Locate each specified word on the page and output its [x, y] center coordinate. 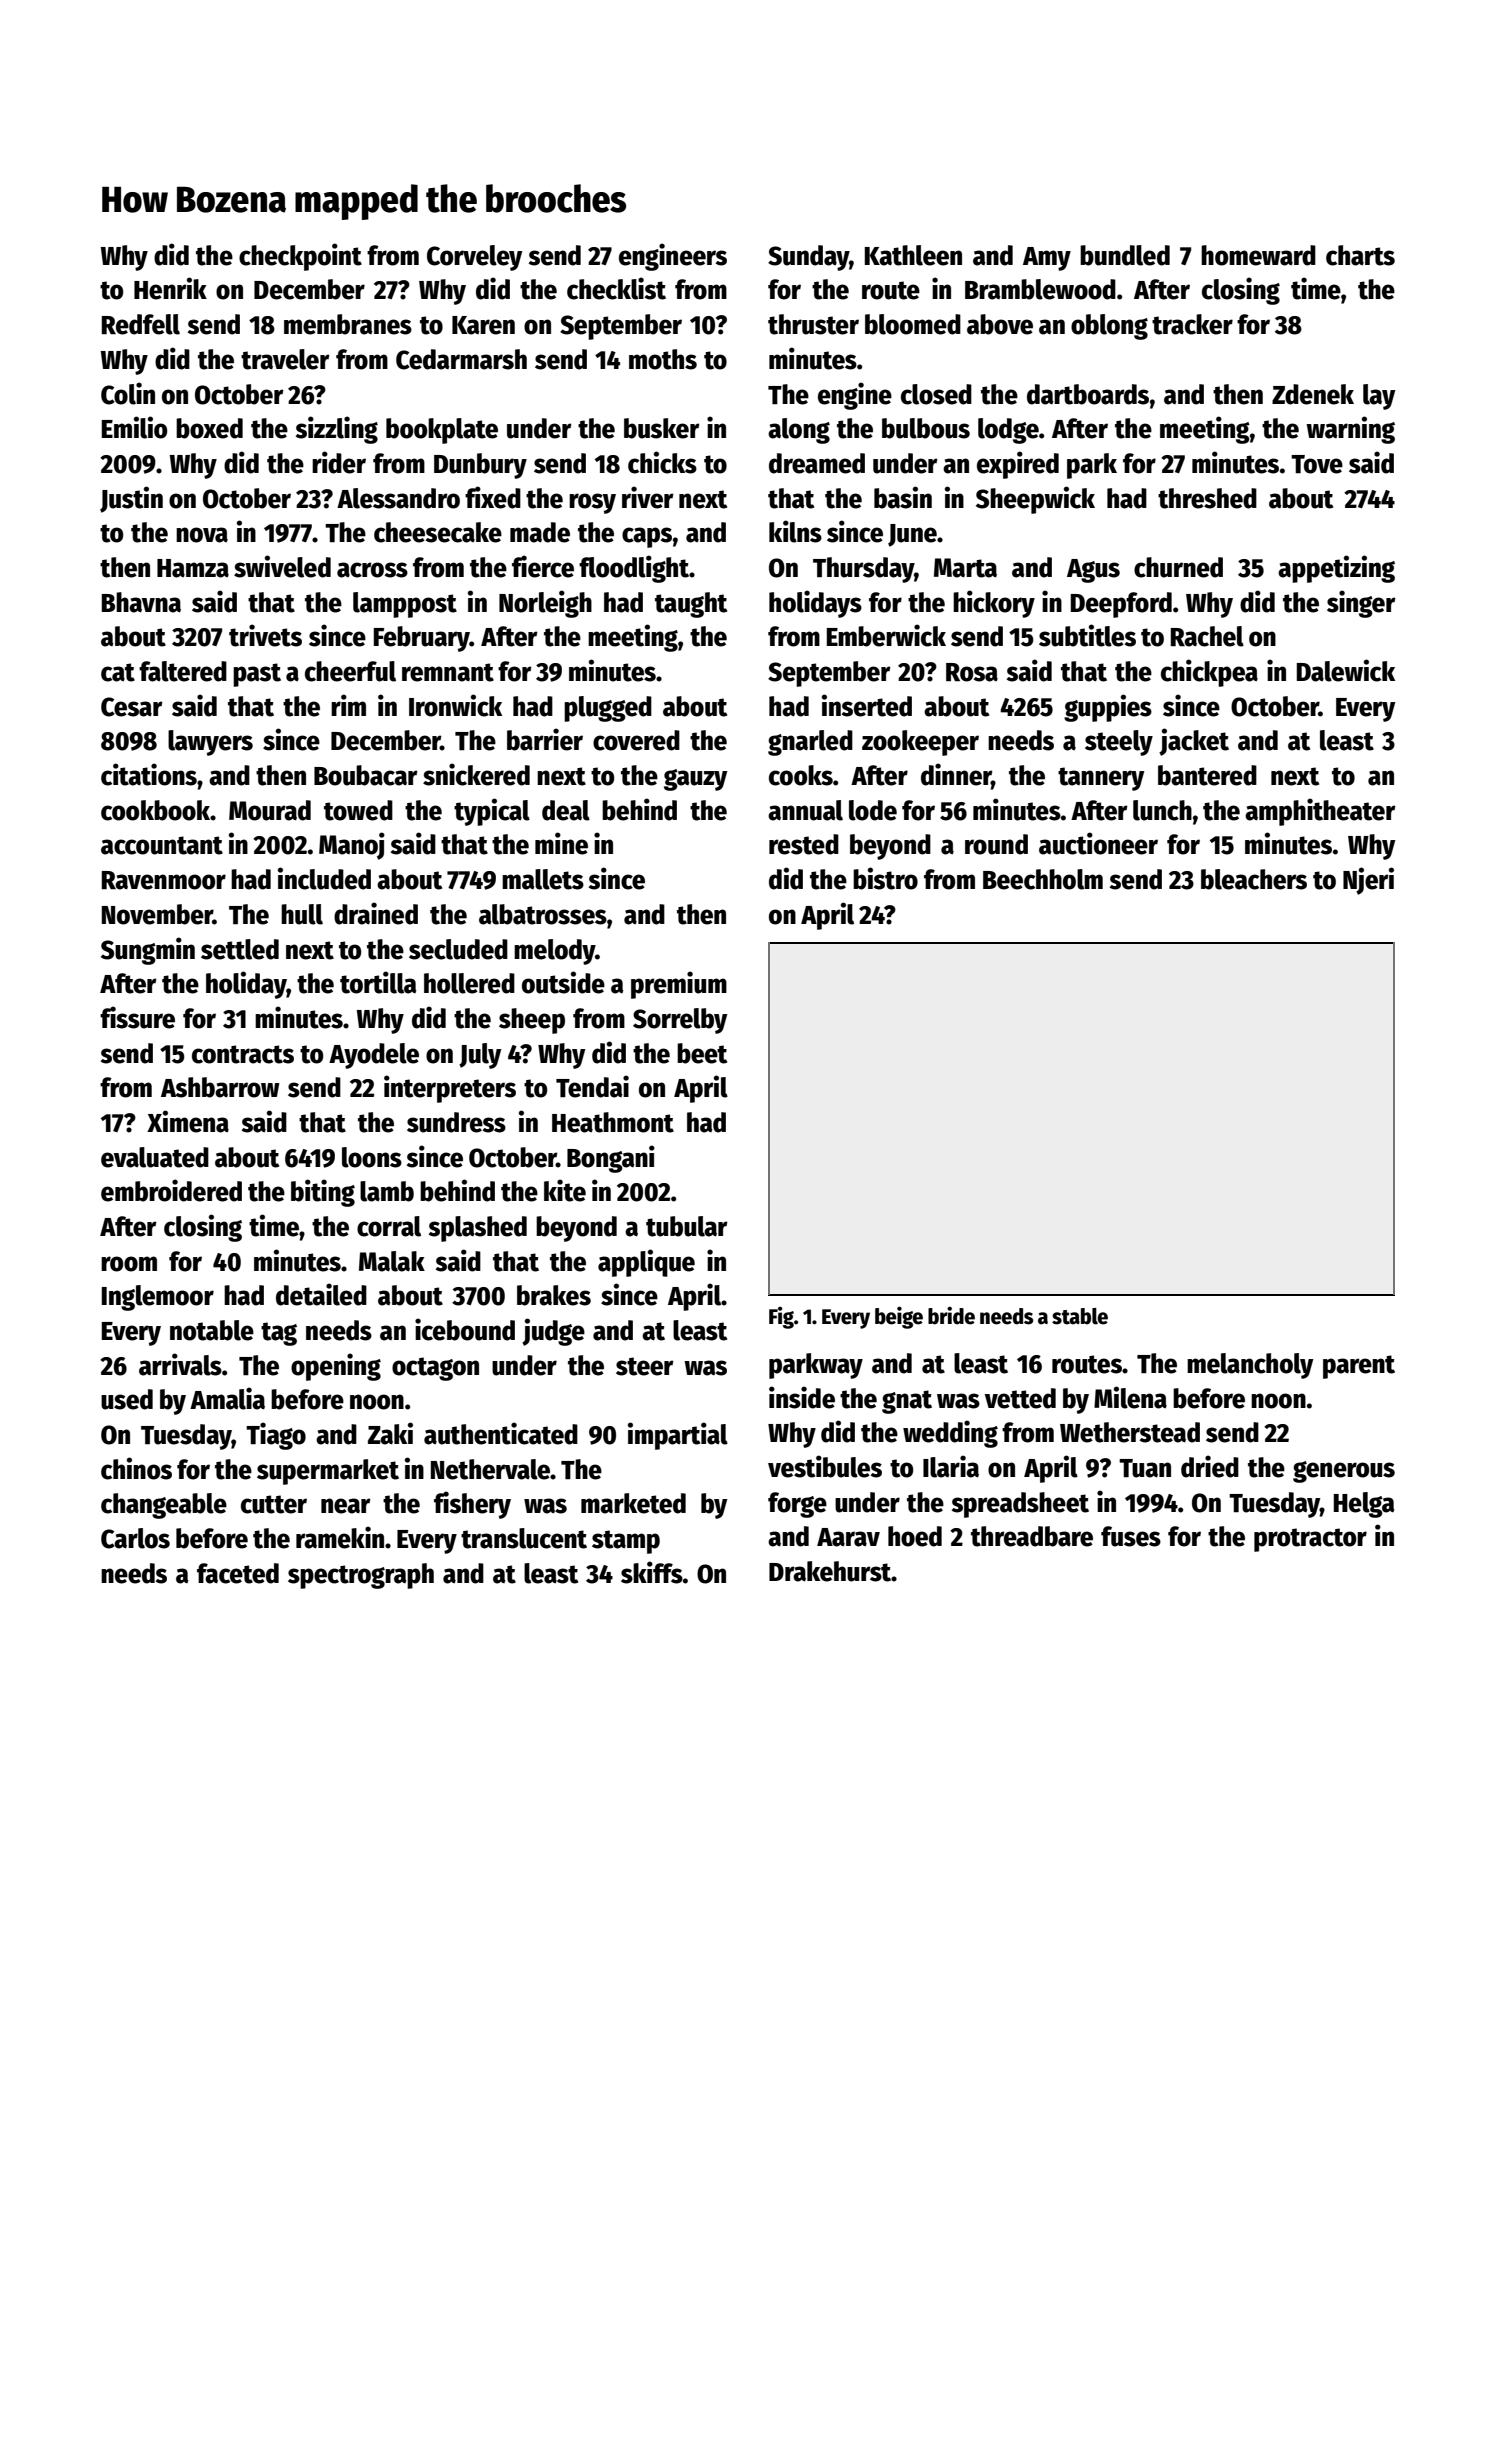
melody [555, 952]
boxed [209, 428]
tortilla [378, 982]
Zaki [390, 1433]
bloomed [913, 324]
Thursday [863, 570]
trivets [265, 635]
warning [1350, 430]
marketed [633, 1503]
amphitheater [1320, 812]
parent [1359, 1367]
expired [1018, 465]
